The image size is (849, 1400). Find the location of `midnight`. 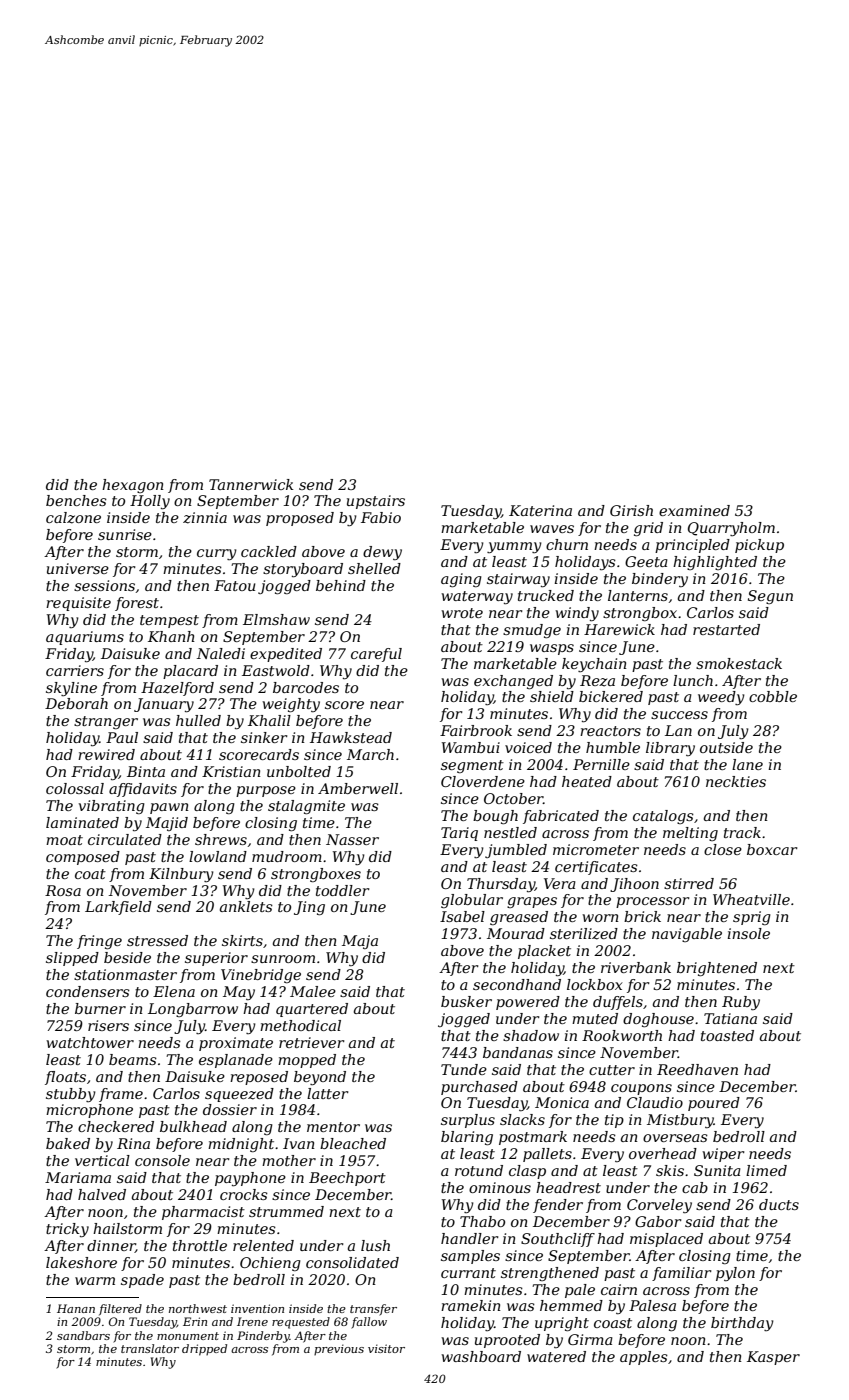

midnight is located at coordinates (241, 1145).
